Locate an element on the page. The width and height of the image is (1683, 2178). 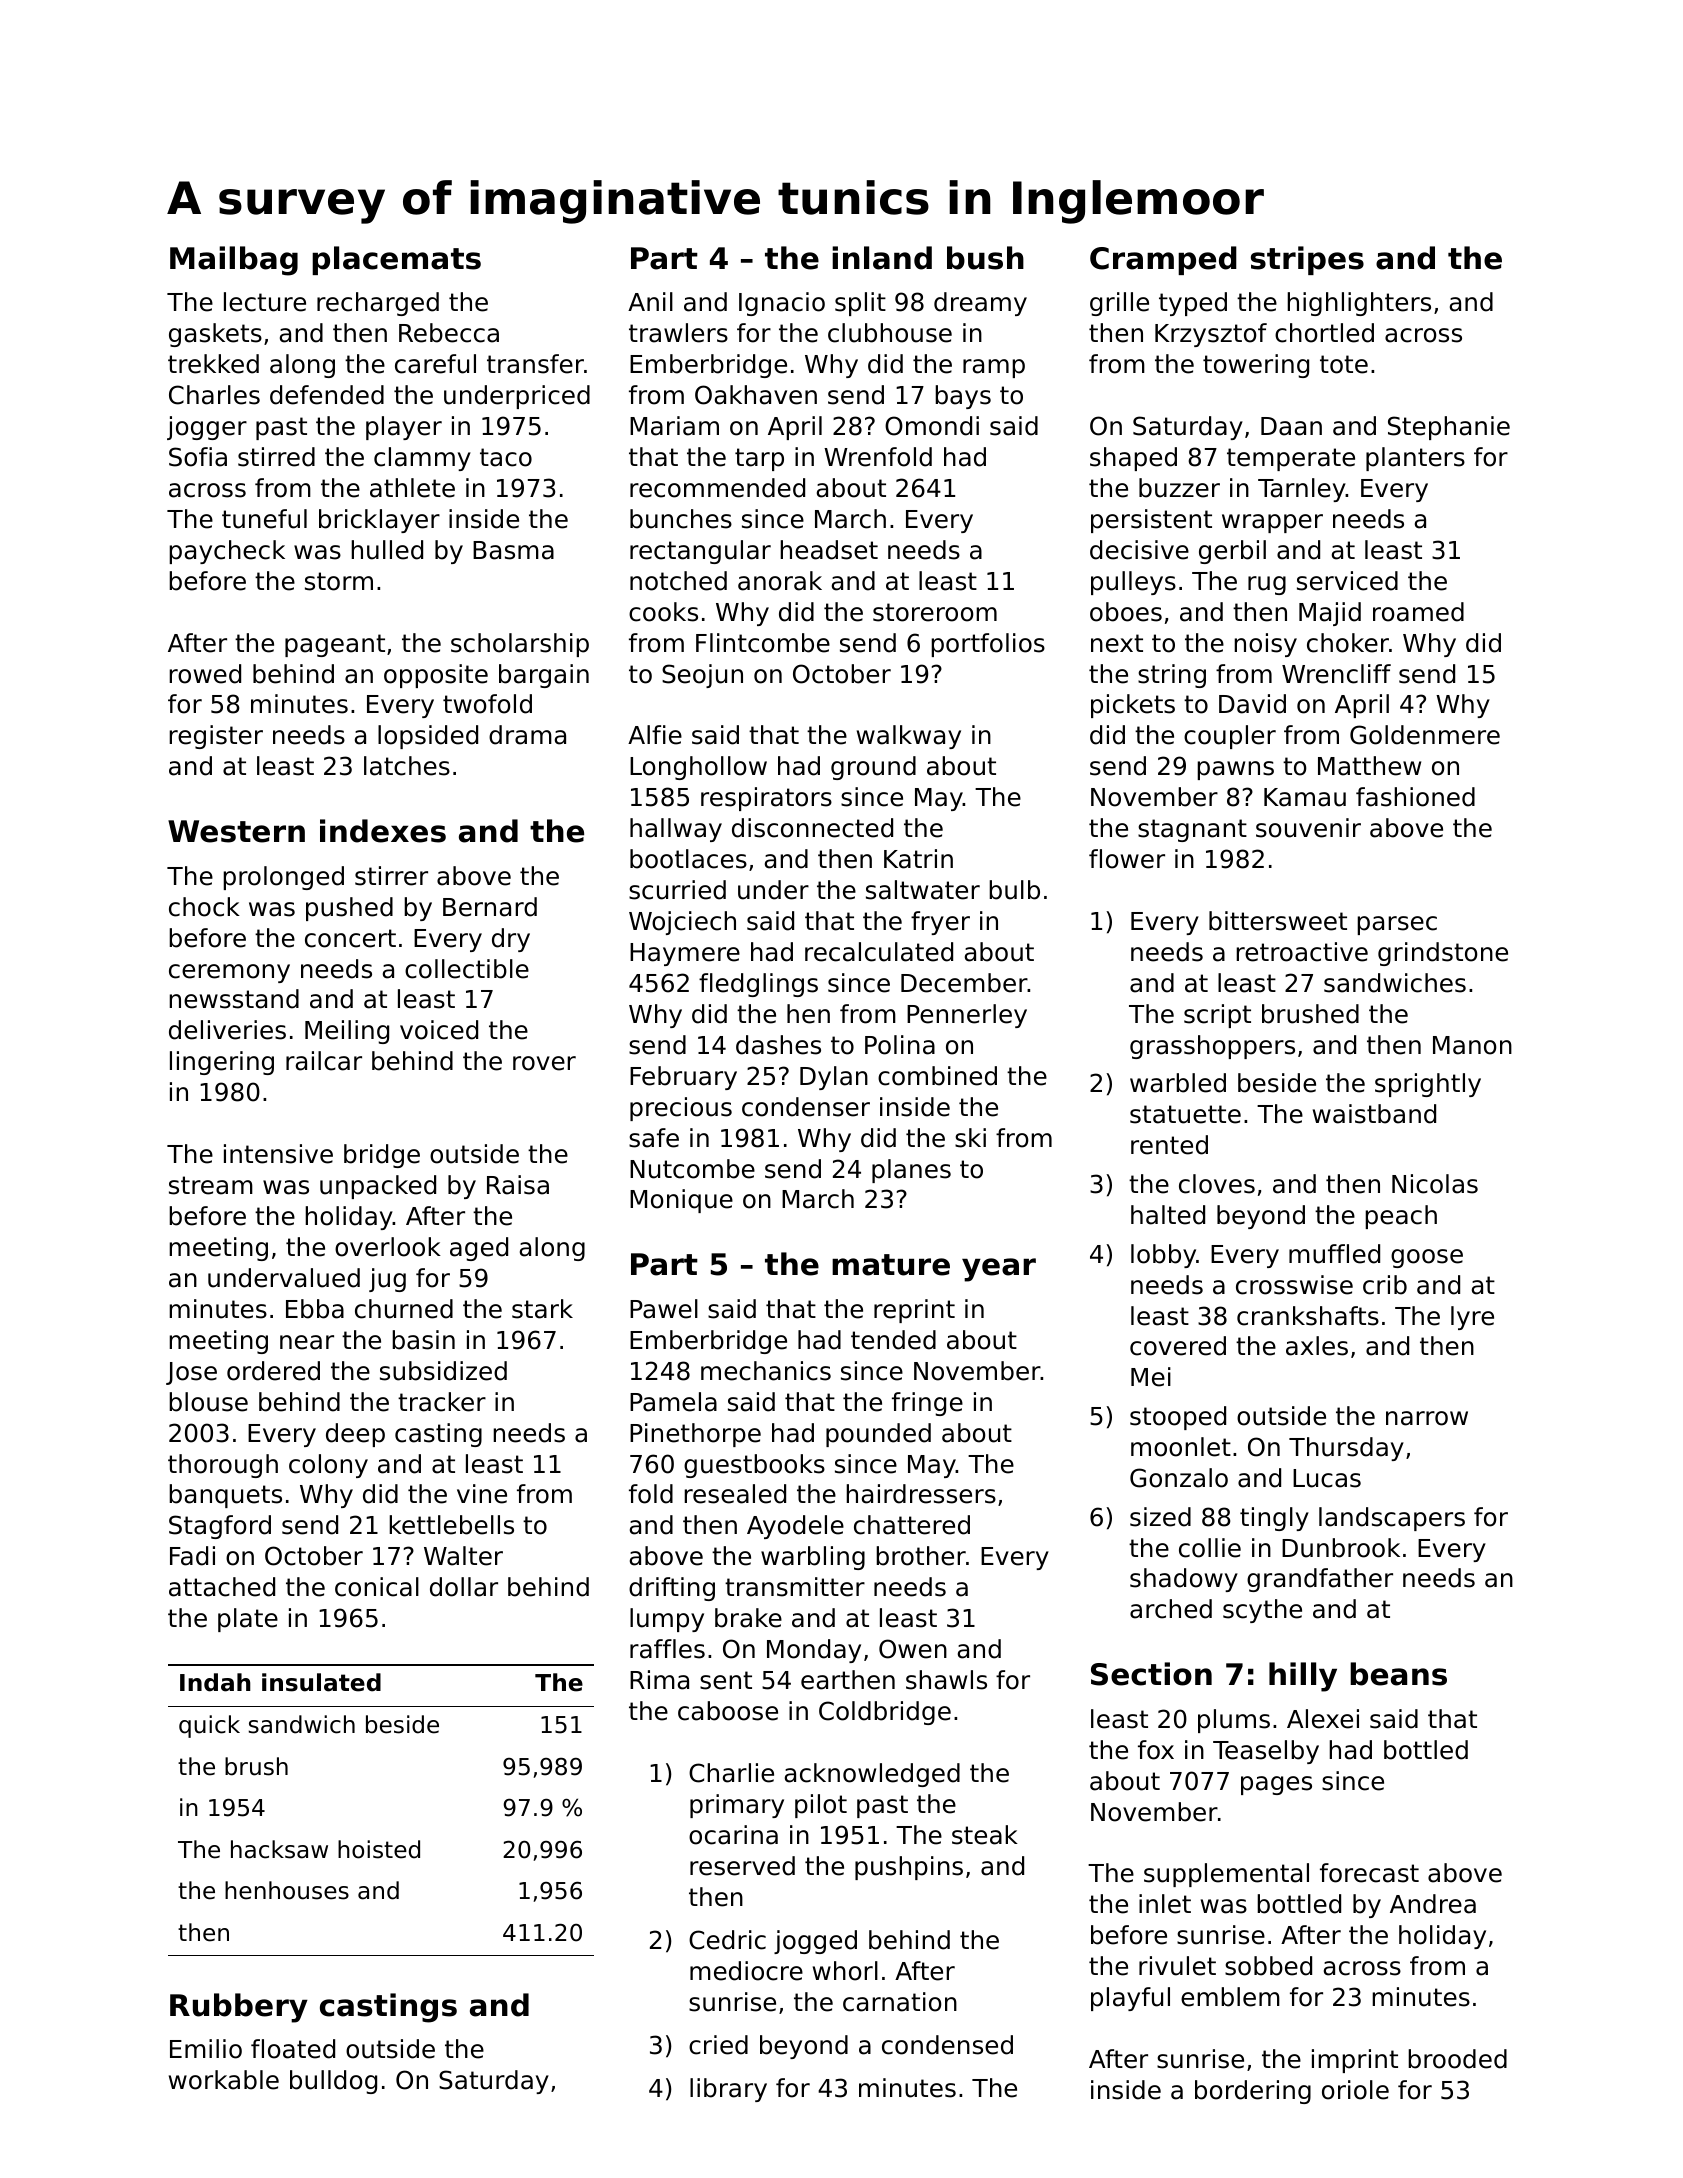
portfolios is located at coordinates (988, 645).
